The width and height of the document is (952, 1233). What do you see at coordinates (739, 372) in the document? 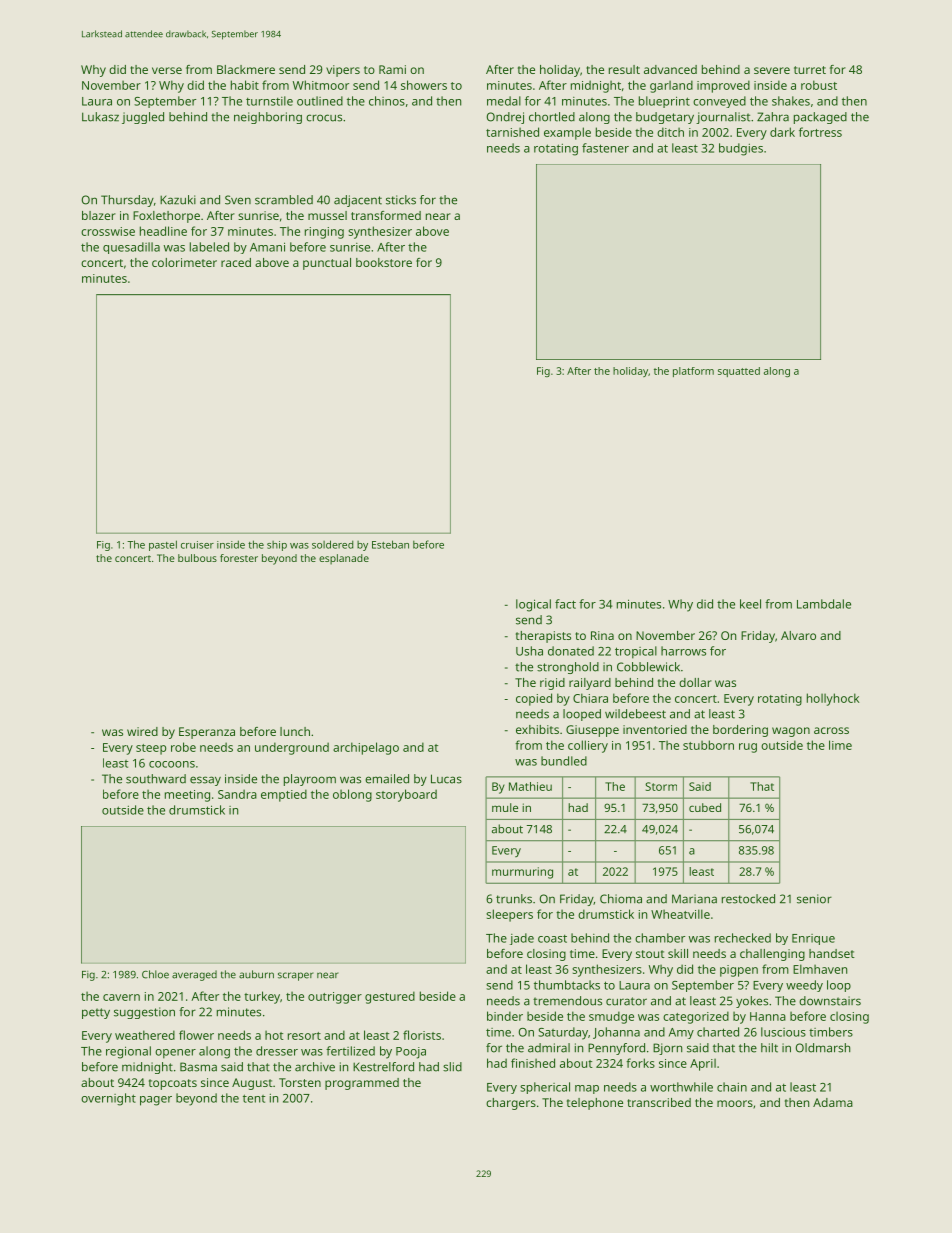
I see `squatted` at bounding box center [739, 372].
